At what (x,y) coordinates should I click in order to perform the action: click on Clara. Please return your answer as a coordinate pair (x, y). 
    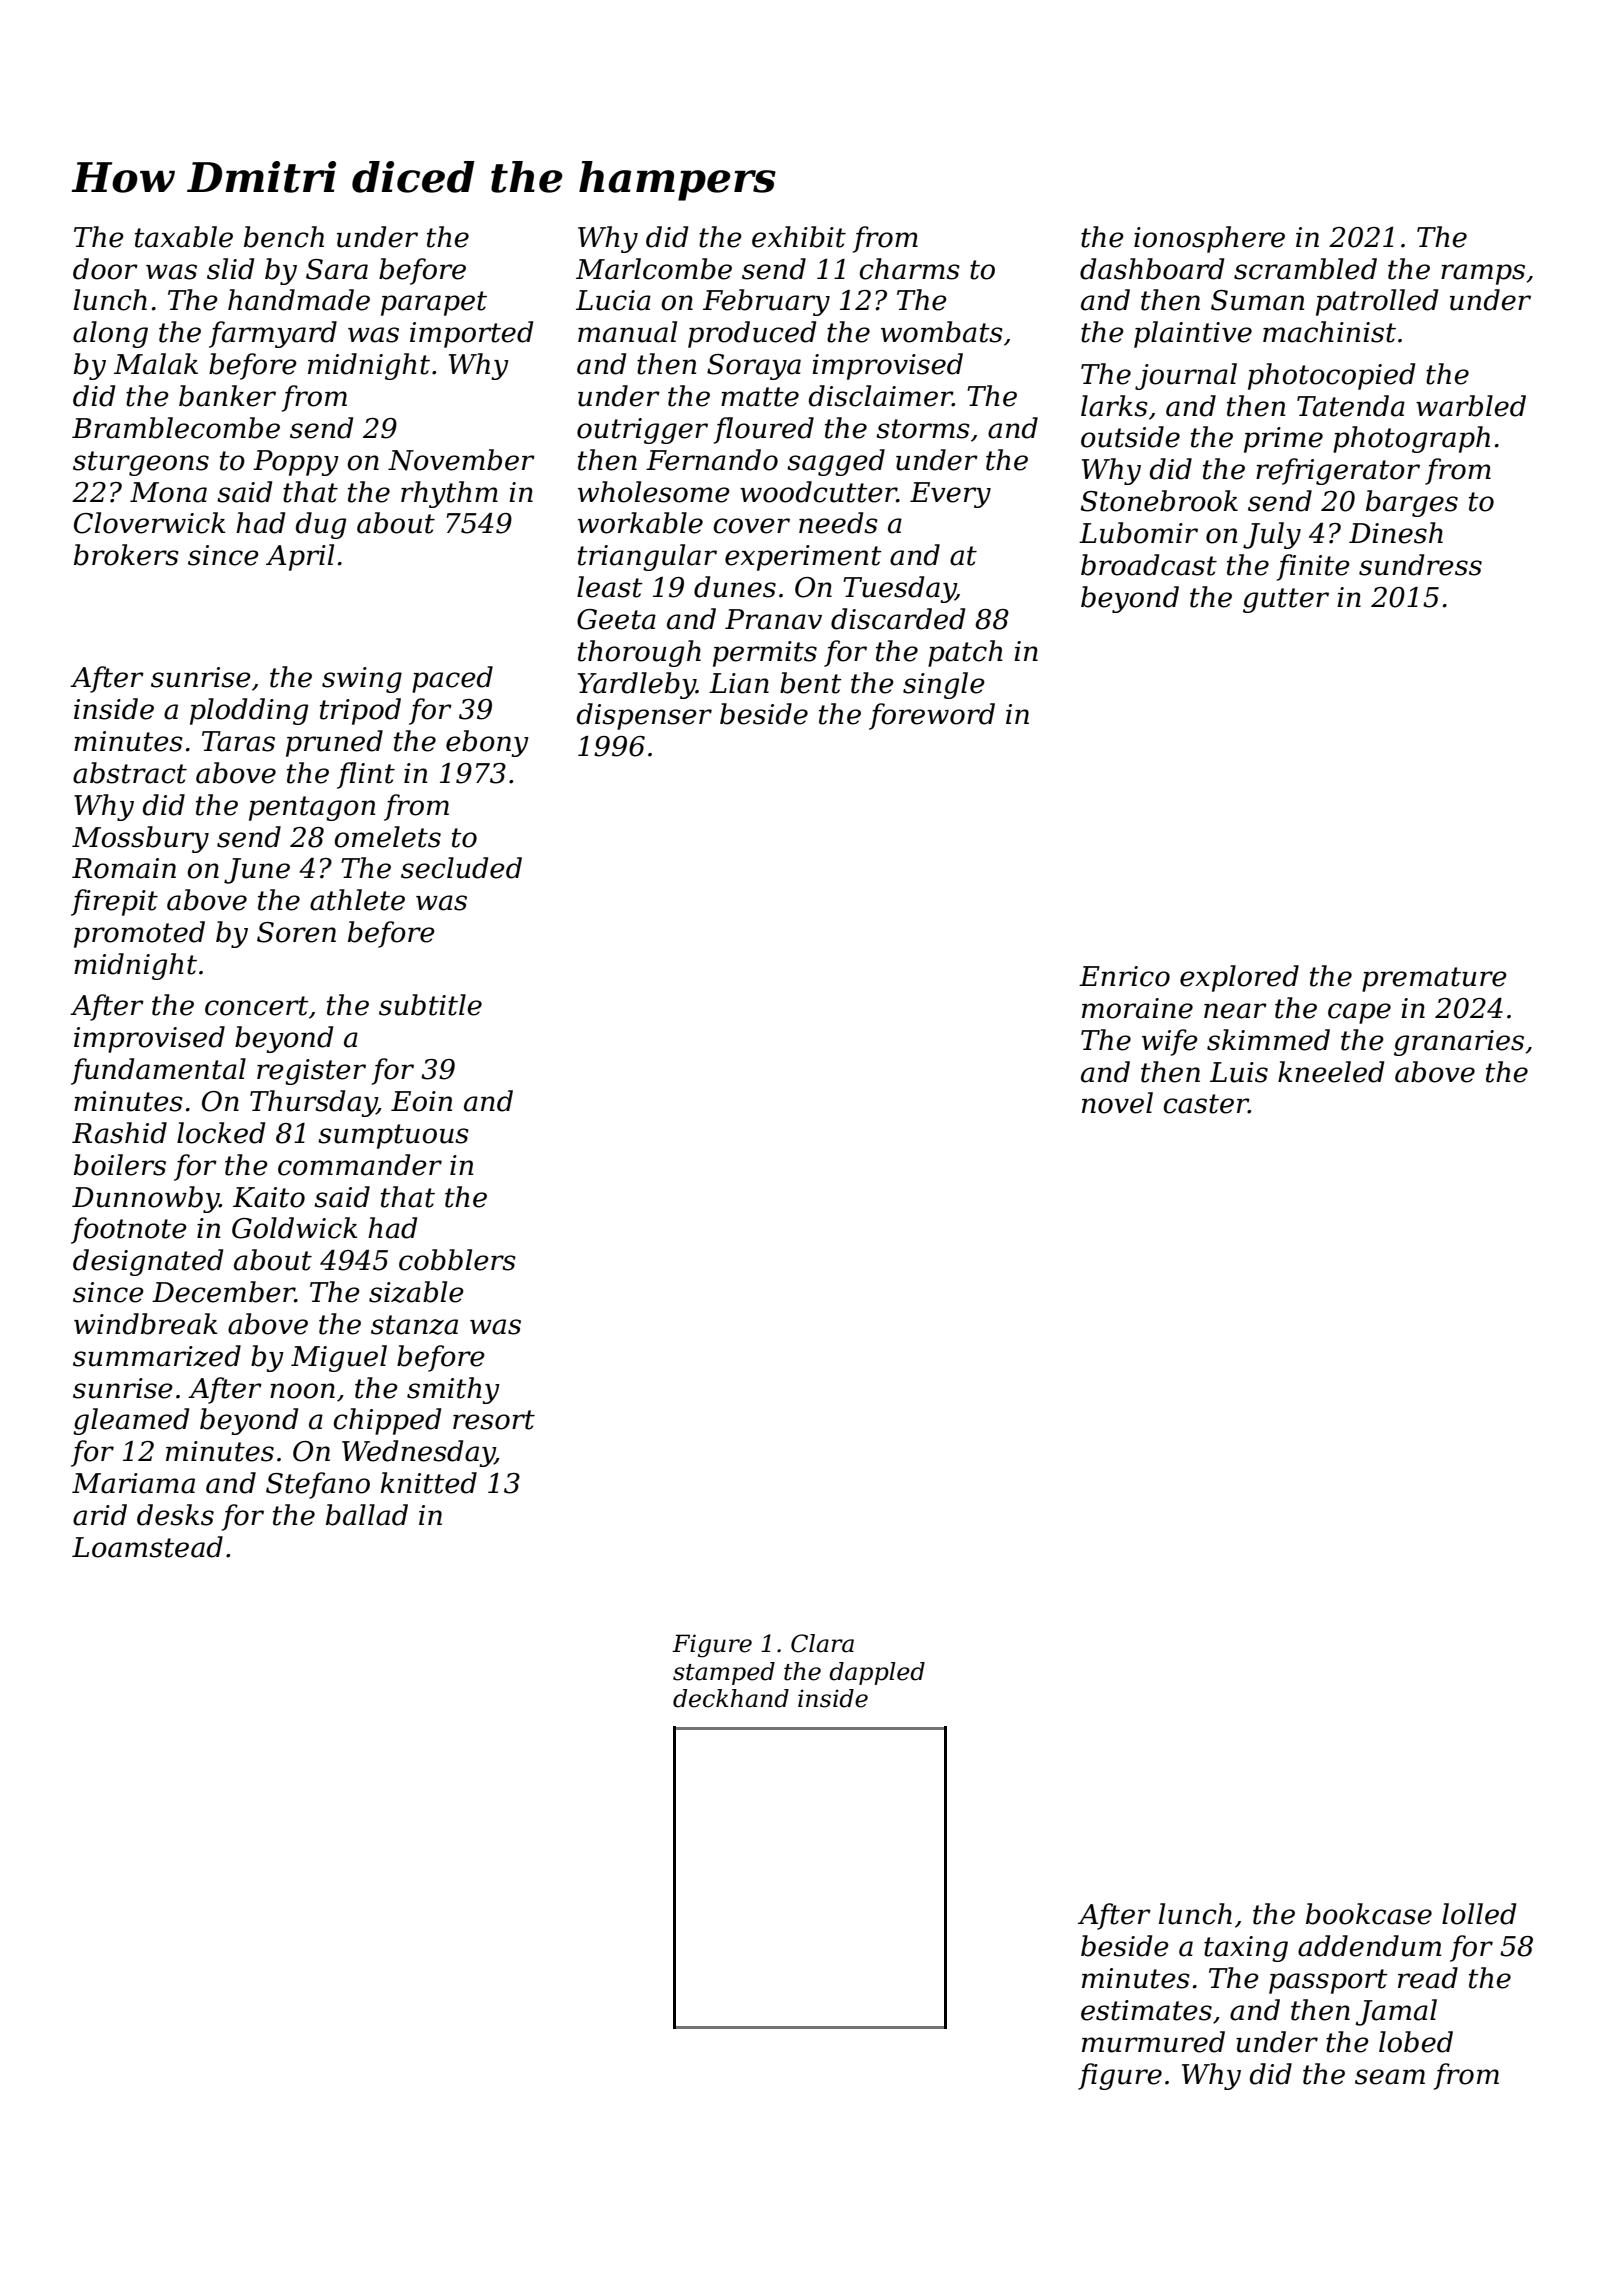
    Looking at the image, I should click on (822, 1643).
